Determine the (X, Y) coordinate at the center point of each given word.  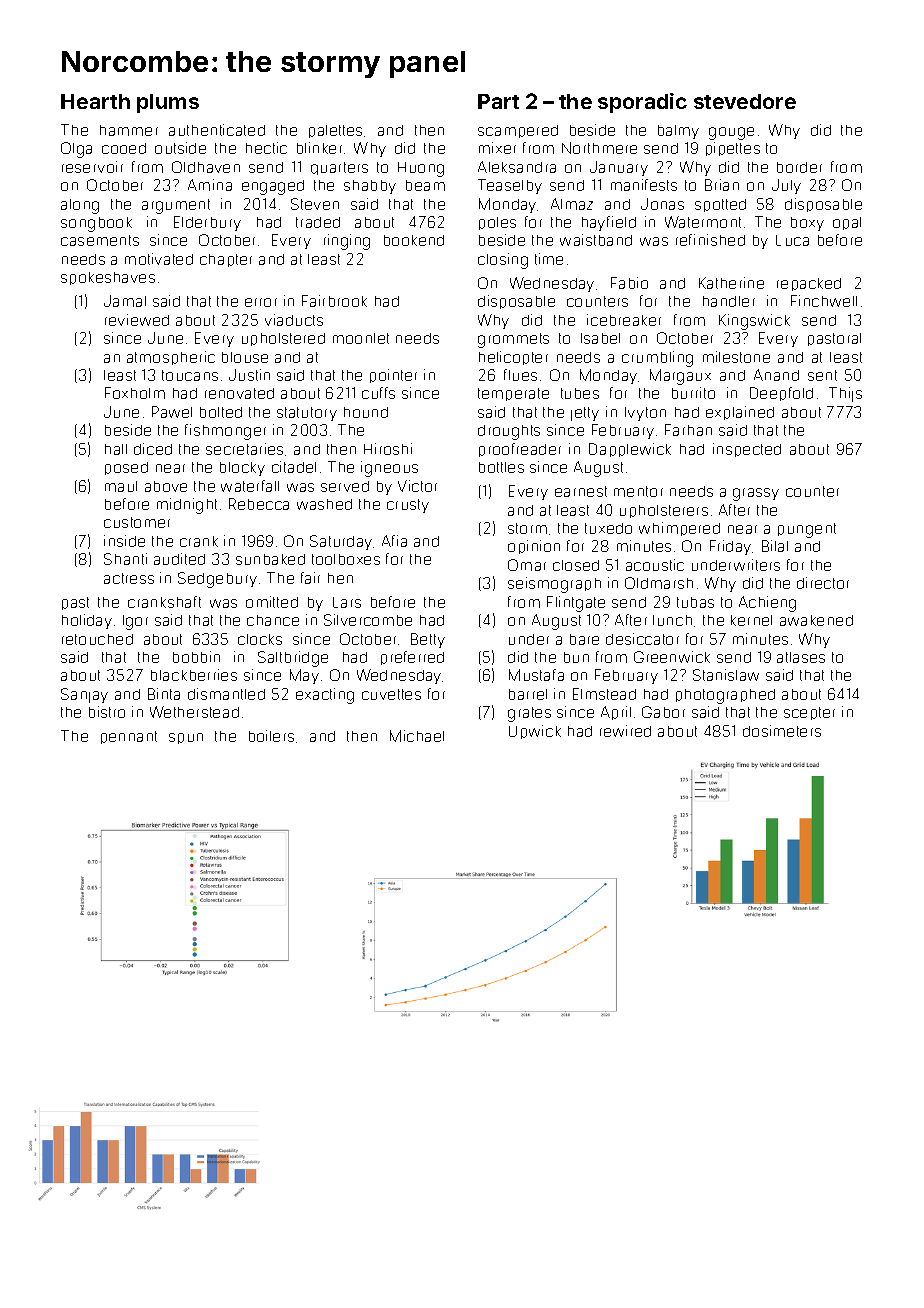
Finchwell (824, 301)
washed (324, 504)
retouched (97, 639)
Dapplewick (630, 450)
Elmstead (604, 694)
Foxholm (135, 393)
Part (498, 101)
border (799, 167)
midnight (187, 506)
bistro (107, 712)
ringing (347, 242)
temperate (513, 394)
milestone (736, 357)
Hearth (95, 101)
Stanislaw (726, 675)
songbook (96, 224)
